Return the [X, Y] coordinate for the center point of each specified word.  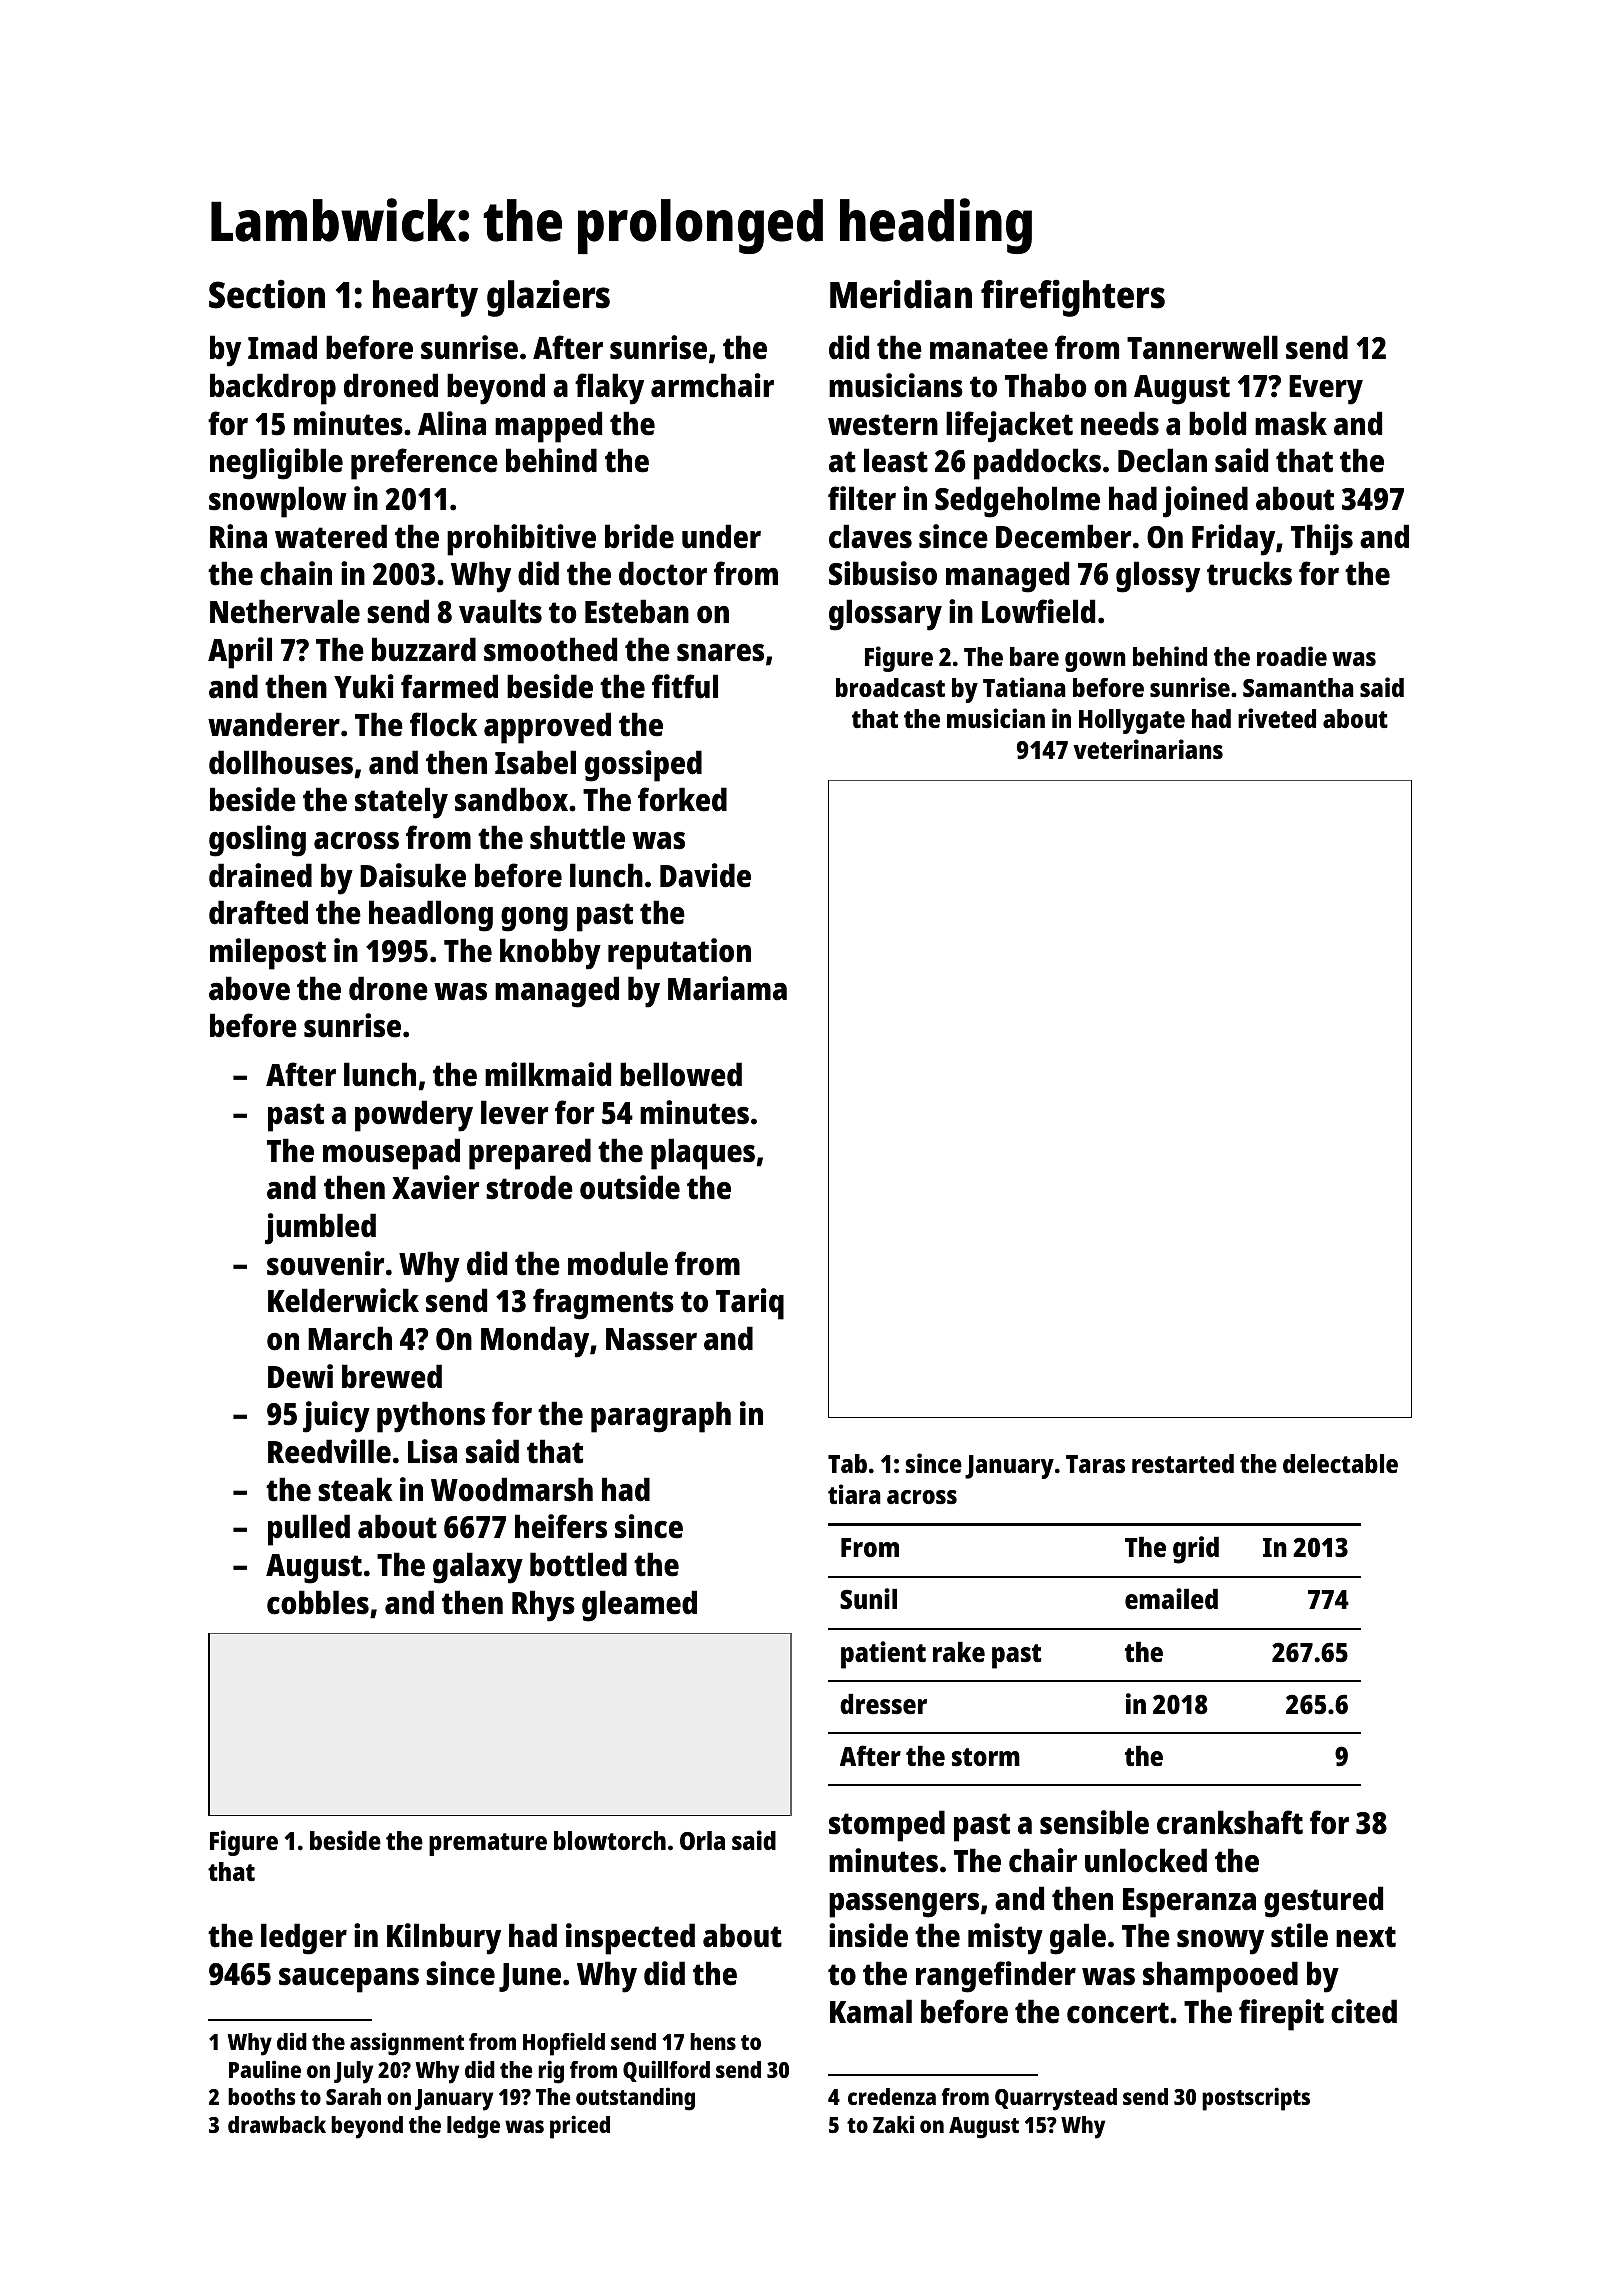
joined [1205, 502]
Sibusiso [883, 573]
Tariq [750, 1304]
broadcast [890, 687]
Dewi [300, 1376]
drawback [277, 2124]
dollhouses [281, 762]
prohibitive [521, 540]
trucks [1249, 573]
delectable [1340, 1463]
